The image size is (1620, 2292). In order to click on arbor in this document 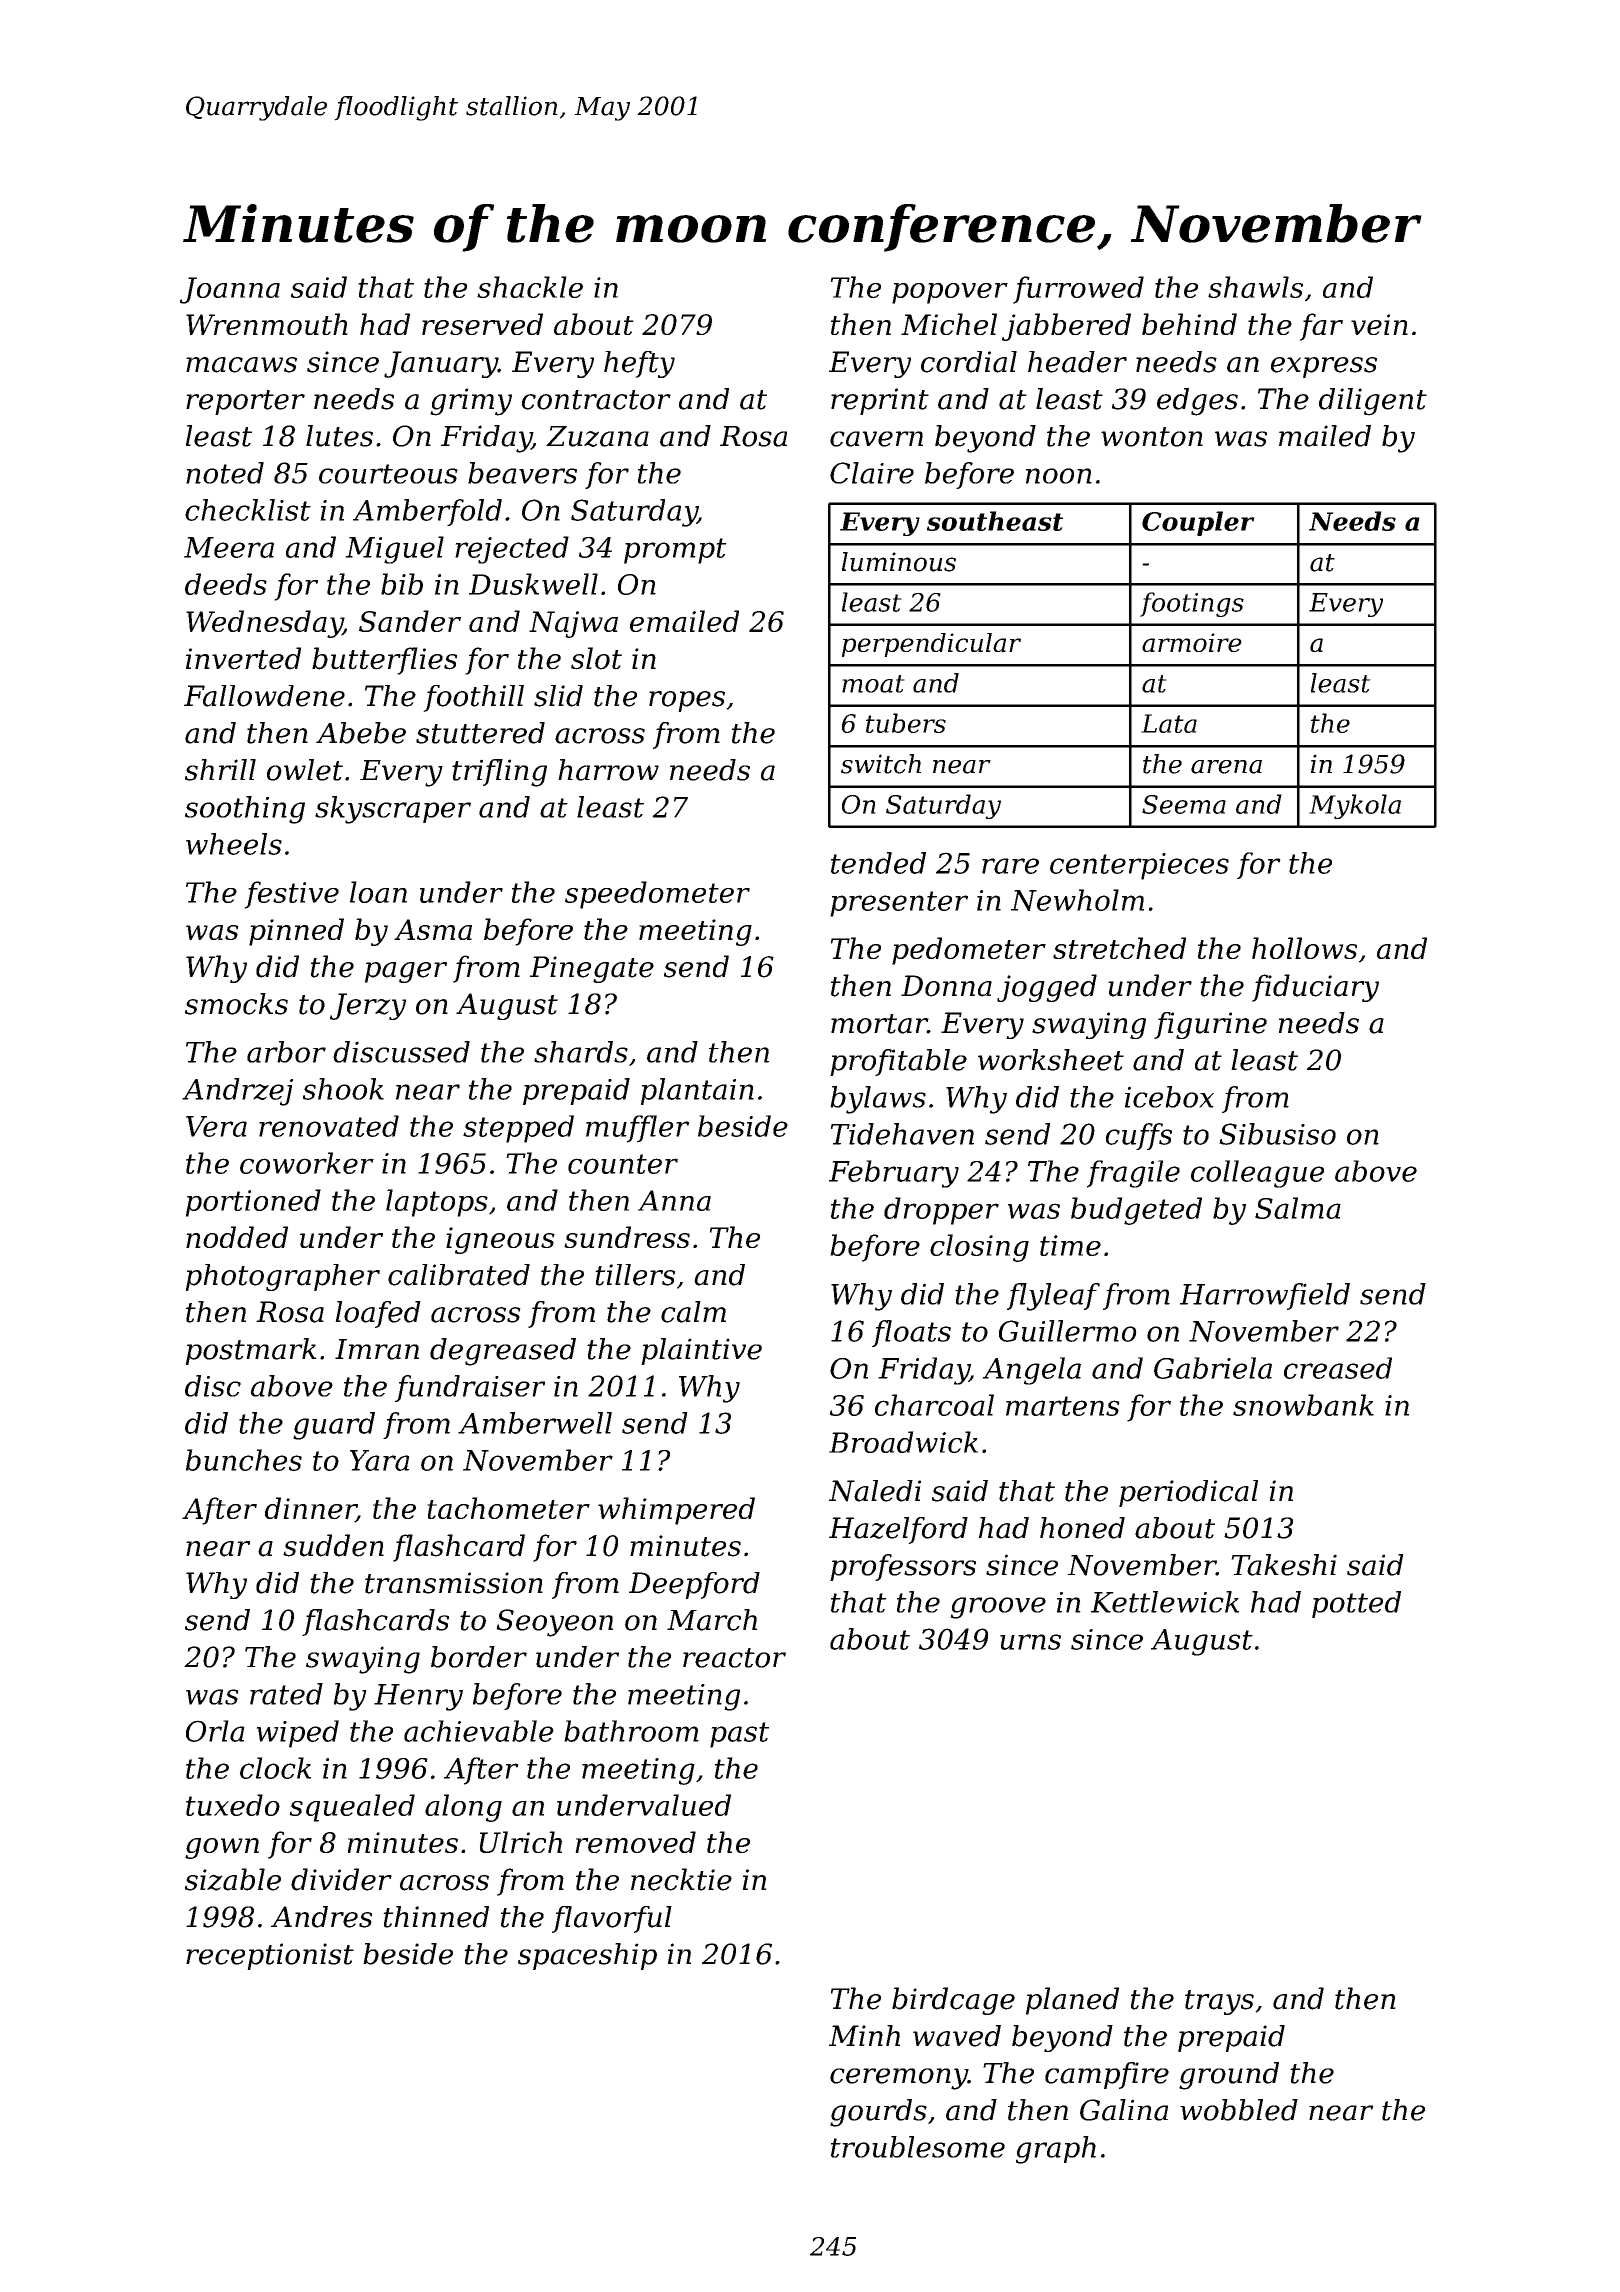, I will do `click(286, 1052)`.
